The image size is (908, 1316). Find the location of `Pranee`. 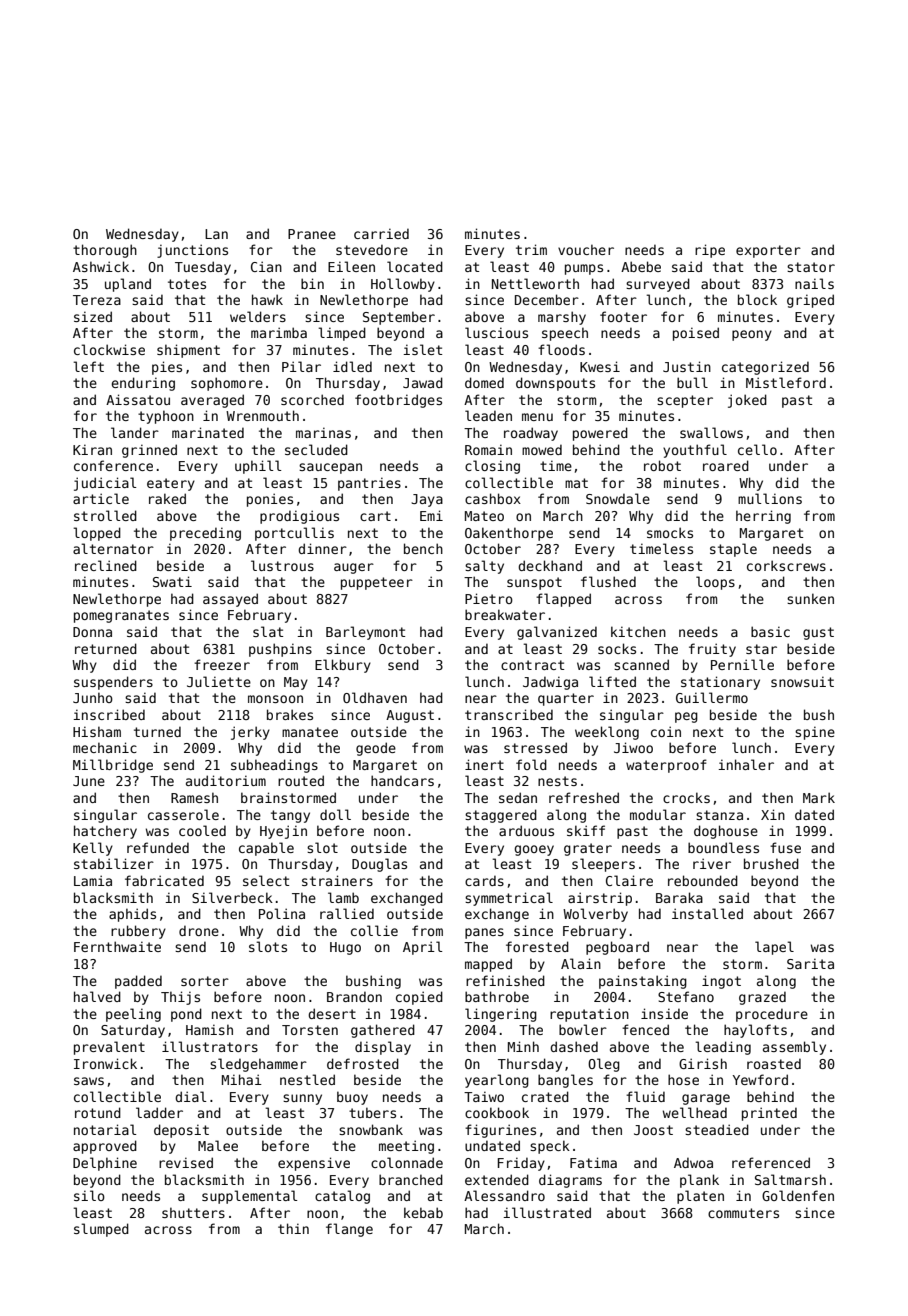

Pranee is located at coordinates (312, 234).
